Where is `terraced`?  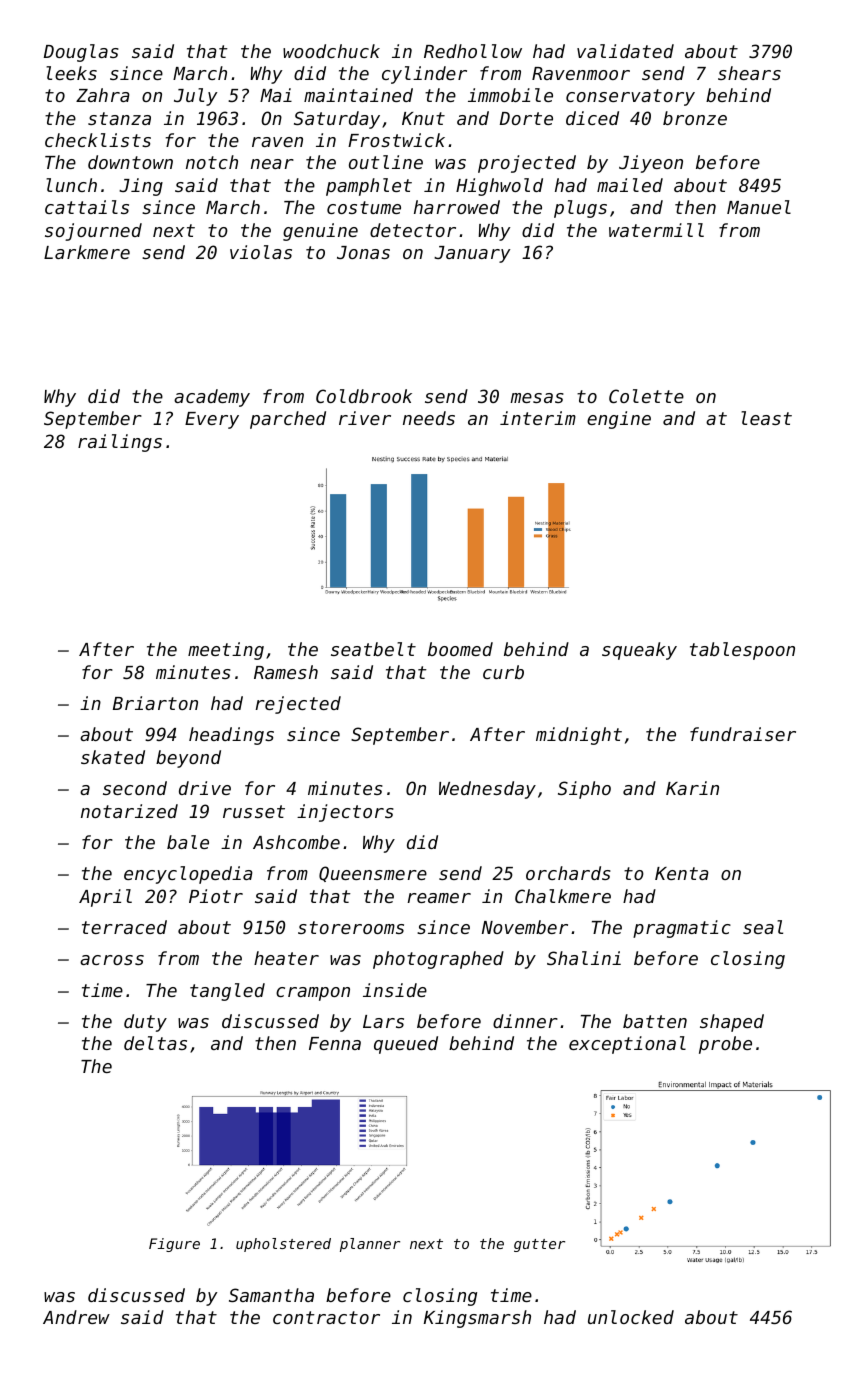
terraced is located at coordinates (124, 927).
